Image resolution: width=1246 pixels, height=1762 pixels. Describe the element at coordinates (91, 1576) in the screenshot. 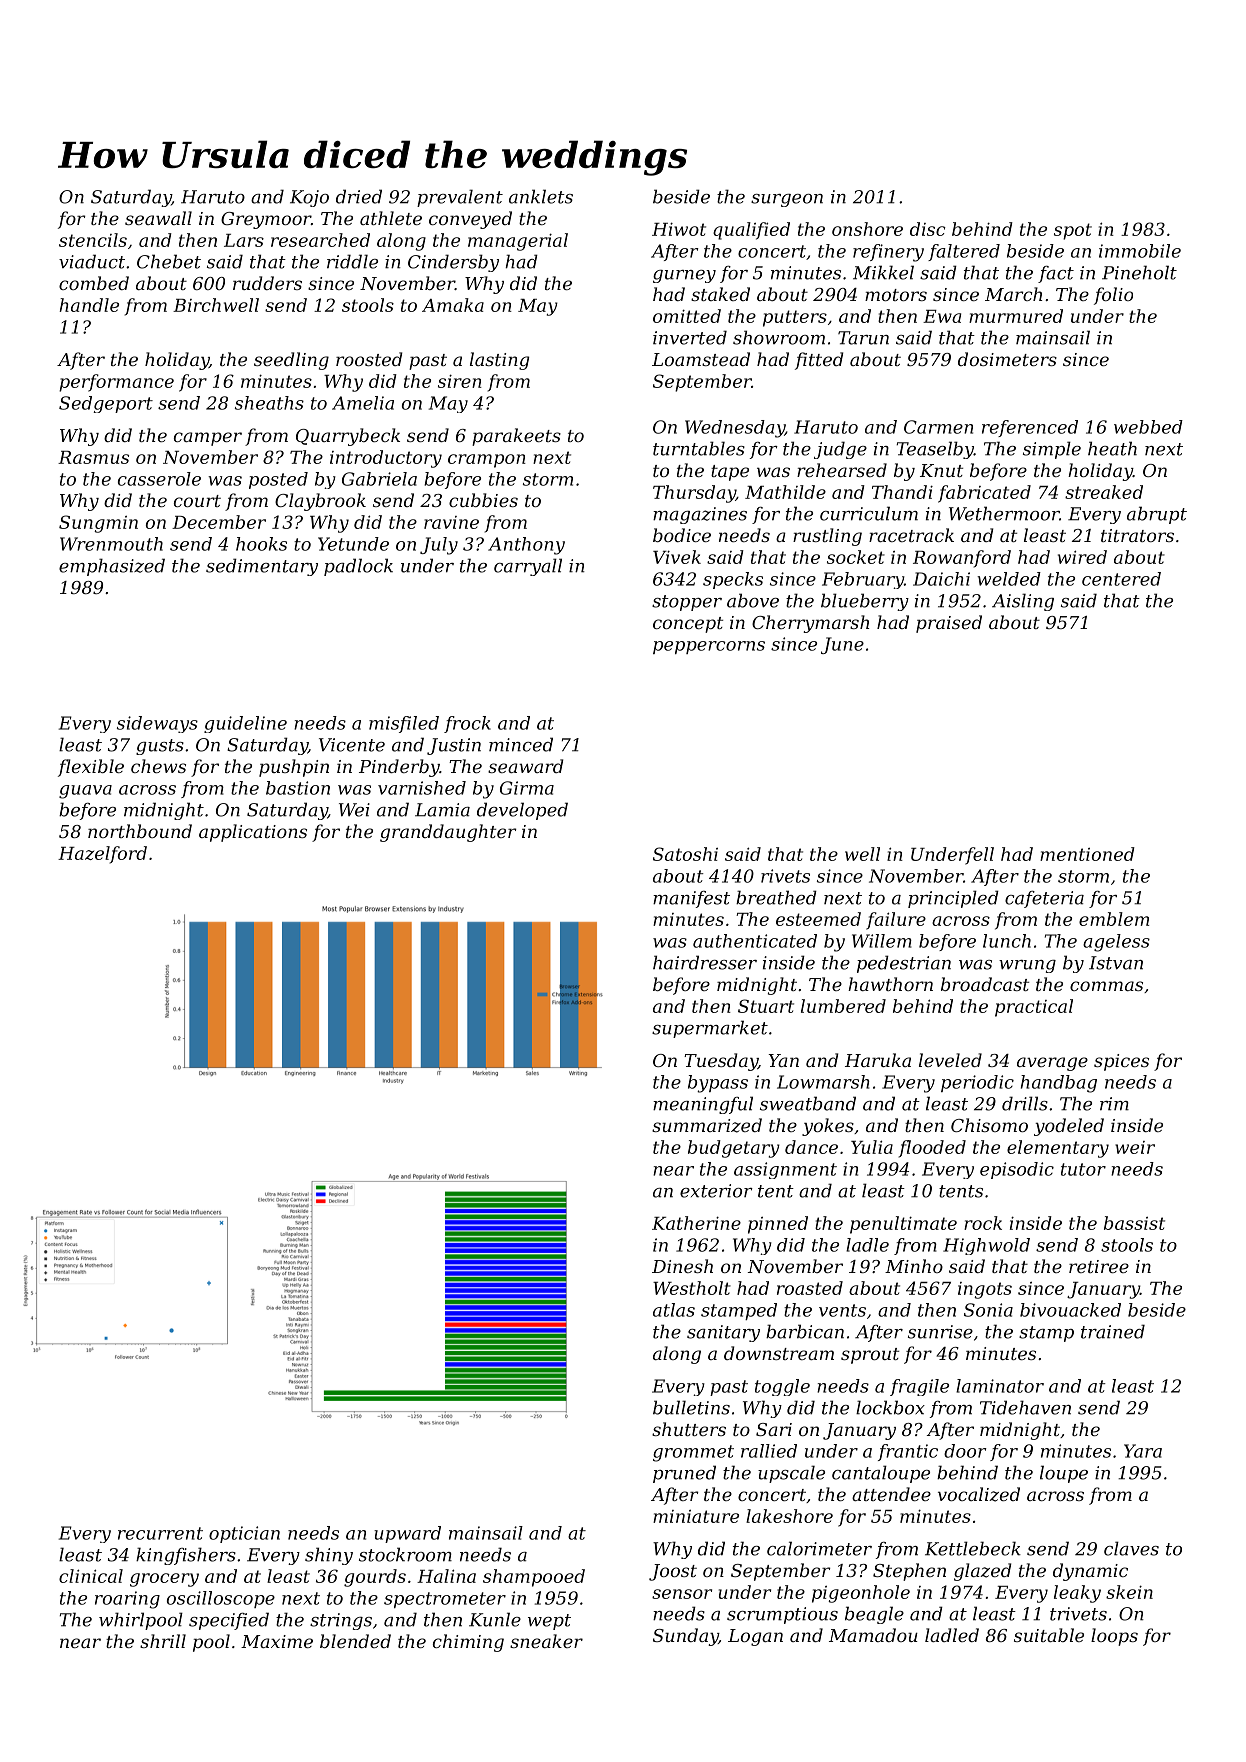

I see `clinical` at that location.
